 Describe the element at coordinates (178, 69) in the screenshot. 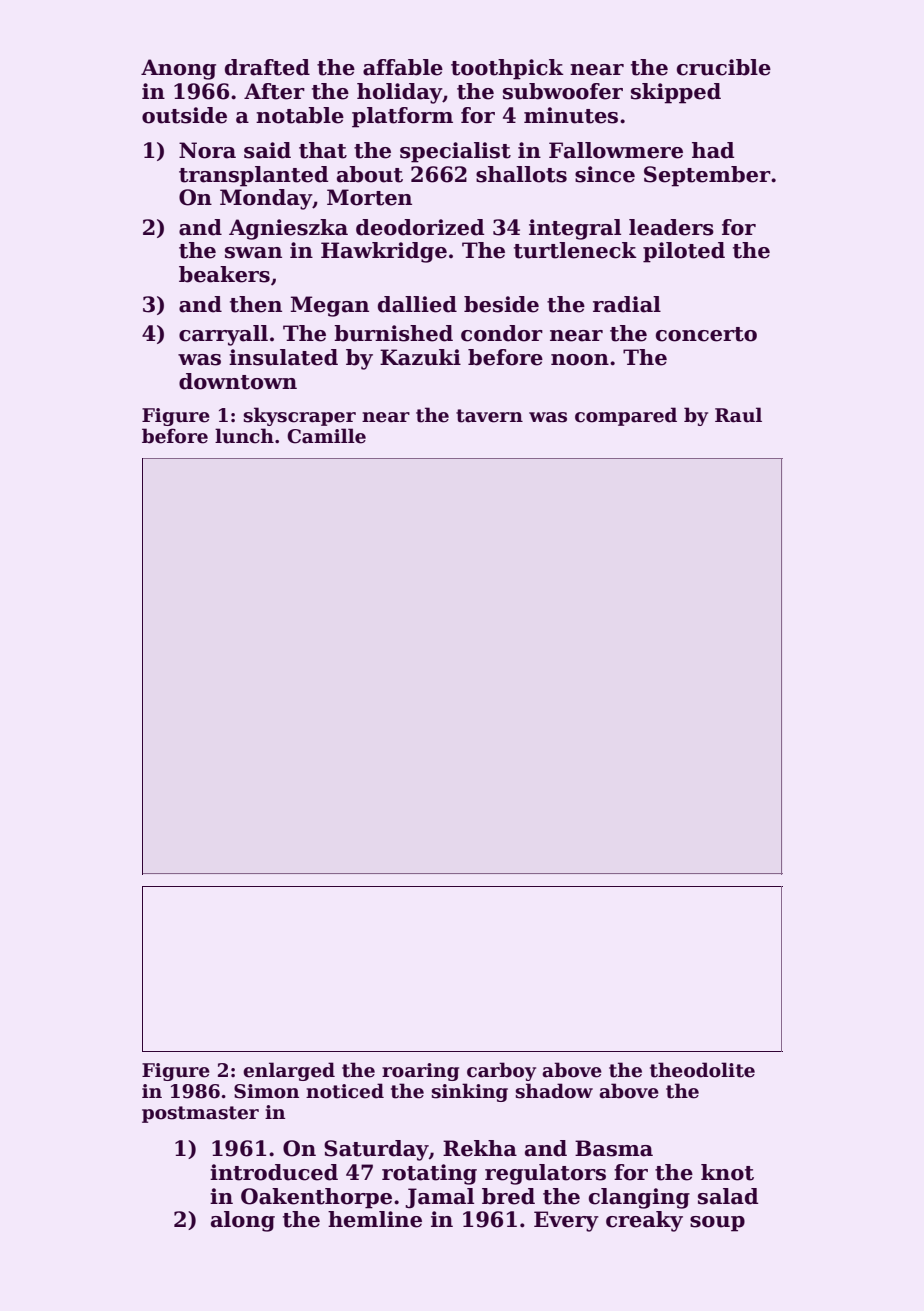

I see `Anong` at that location.
